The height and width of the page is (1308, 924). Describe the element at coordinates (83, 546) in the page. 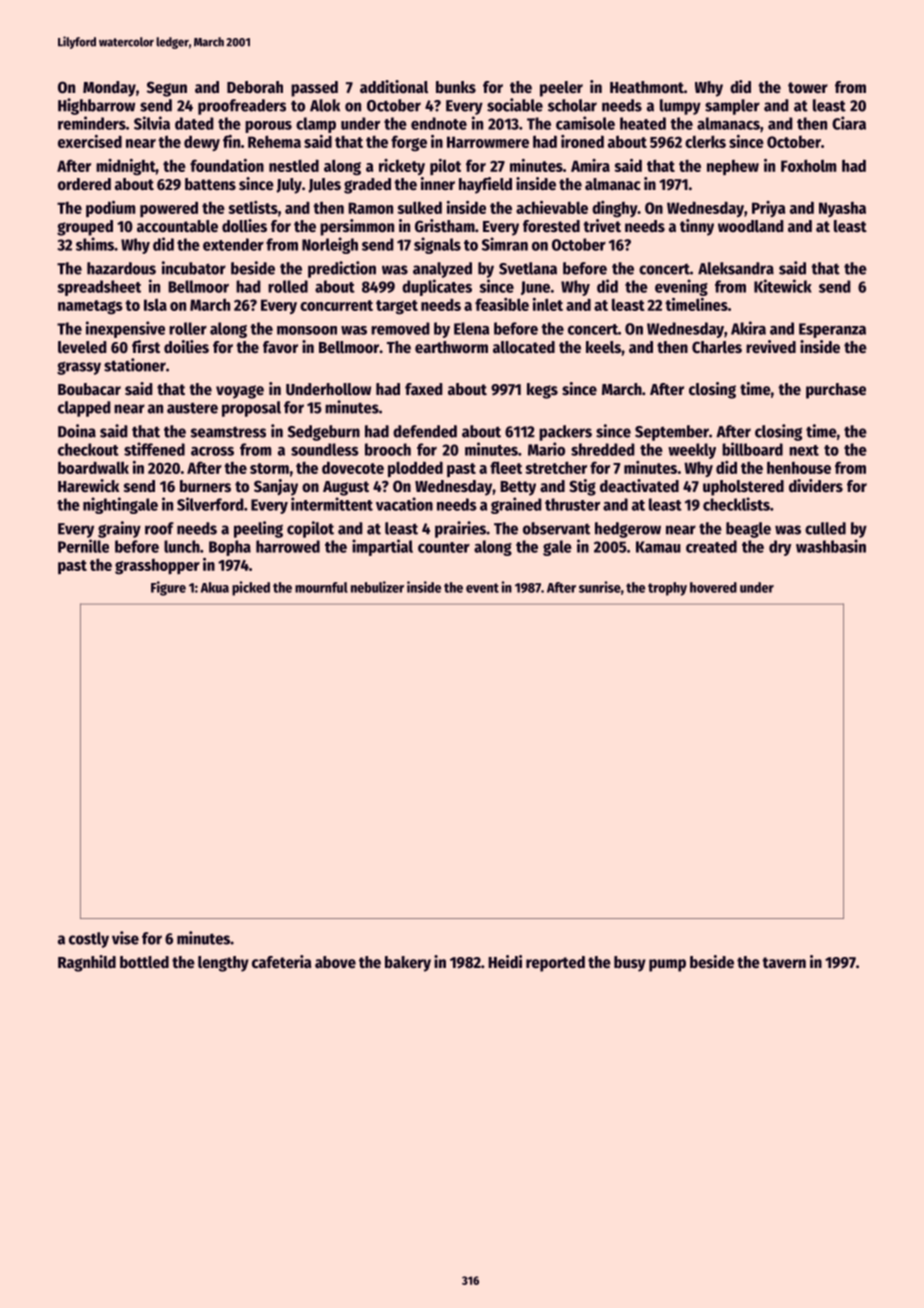

I see `Pernille` at that location.
